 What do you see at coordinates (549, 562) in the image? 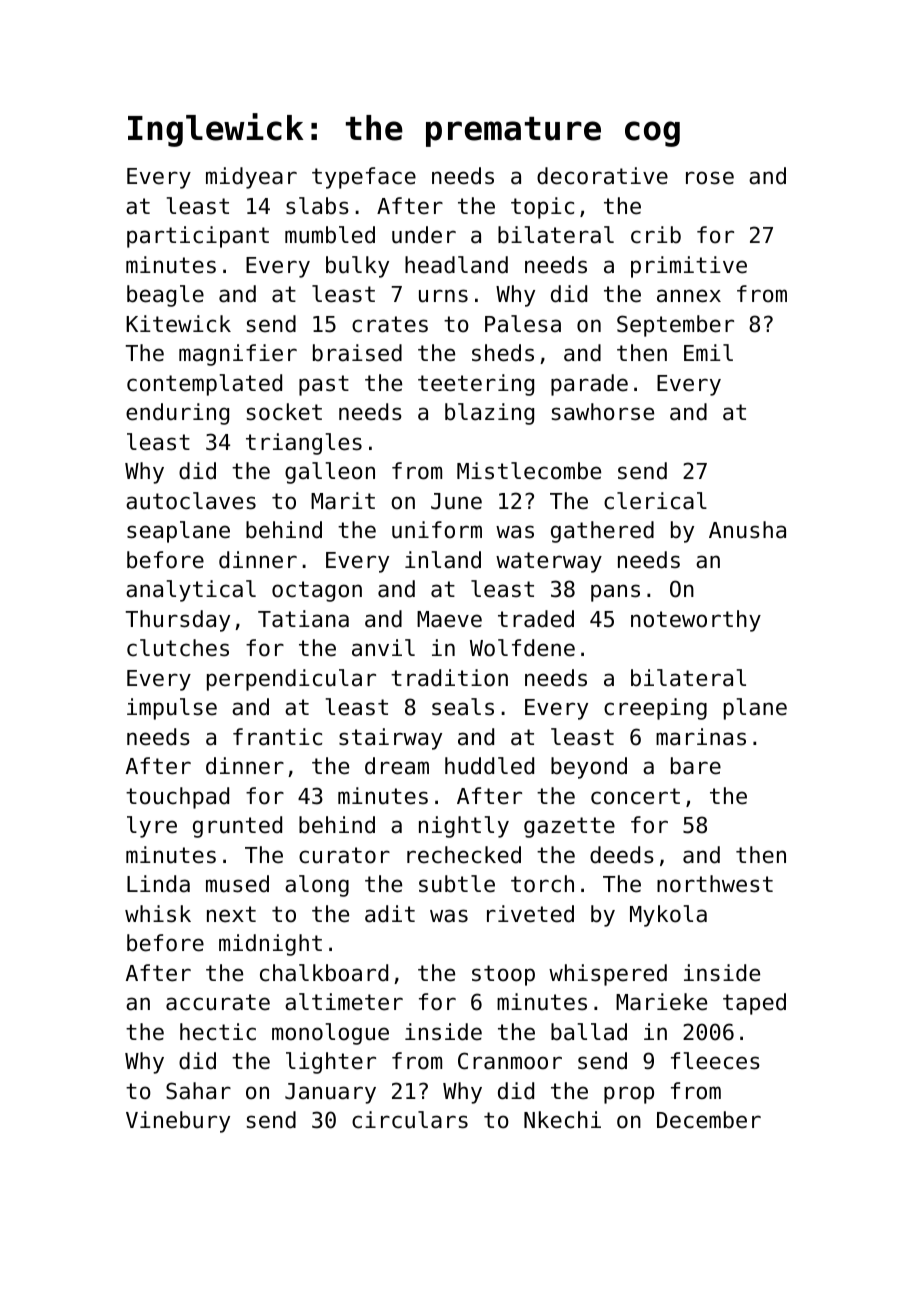
I see `waterway` at bounding box center [549, 562].
